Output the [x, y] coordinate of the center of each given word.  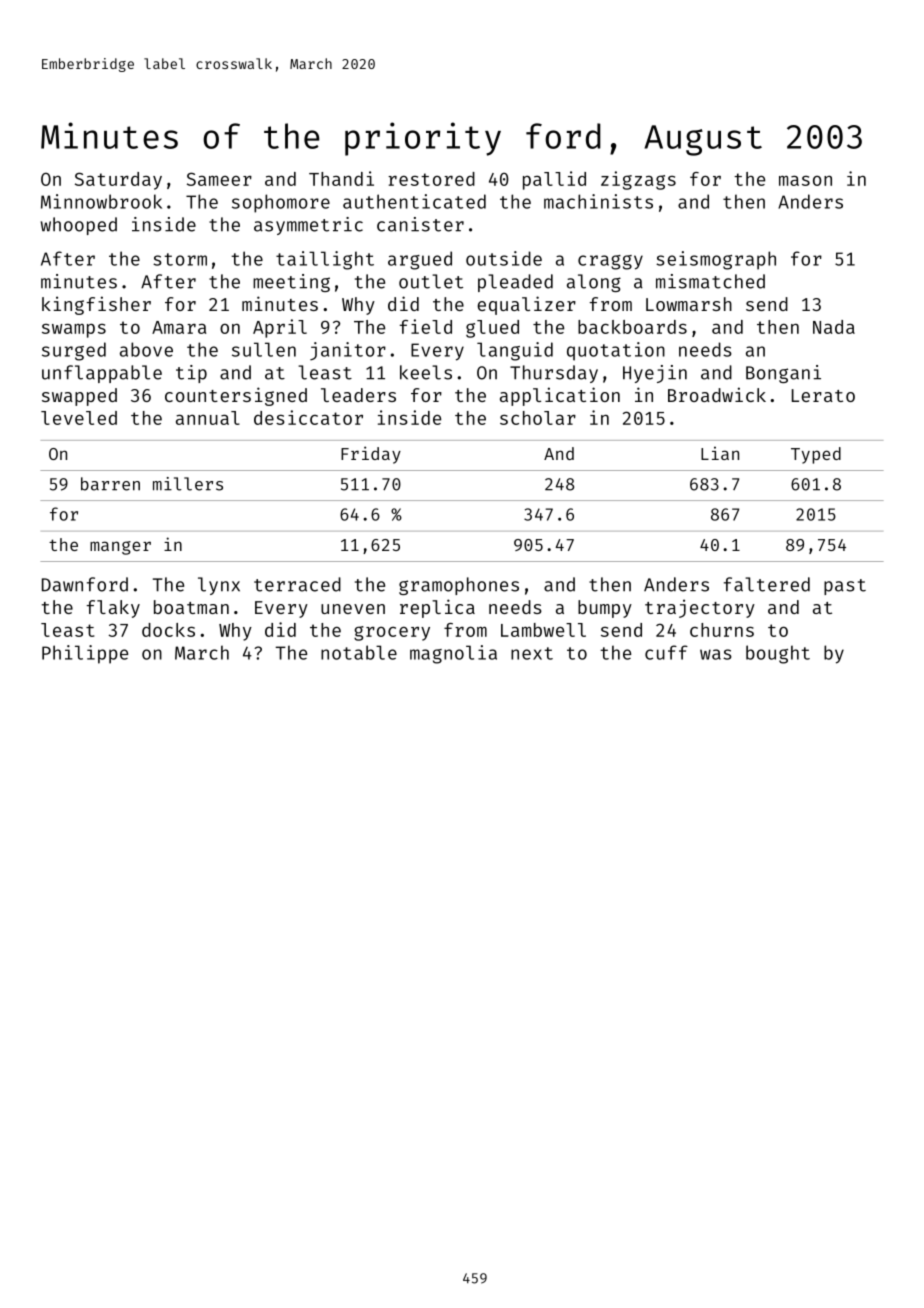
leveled [79, 418]
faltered [767, 584]
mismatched [710, 281]
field [426, 326]
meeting [291, 283]
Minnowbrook [101, 201]
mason [805, 180]
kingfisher [96, 305]
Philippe [85, 654]
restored [431, 179]
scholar [538, 418]
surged [74, 351]
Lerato [823, 395]
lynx [219, 586]
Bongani [783, 374]
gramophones [459, 586]
